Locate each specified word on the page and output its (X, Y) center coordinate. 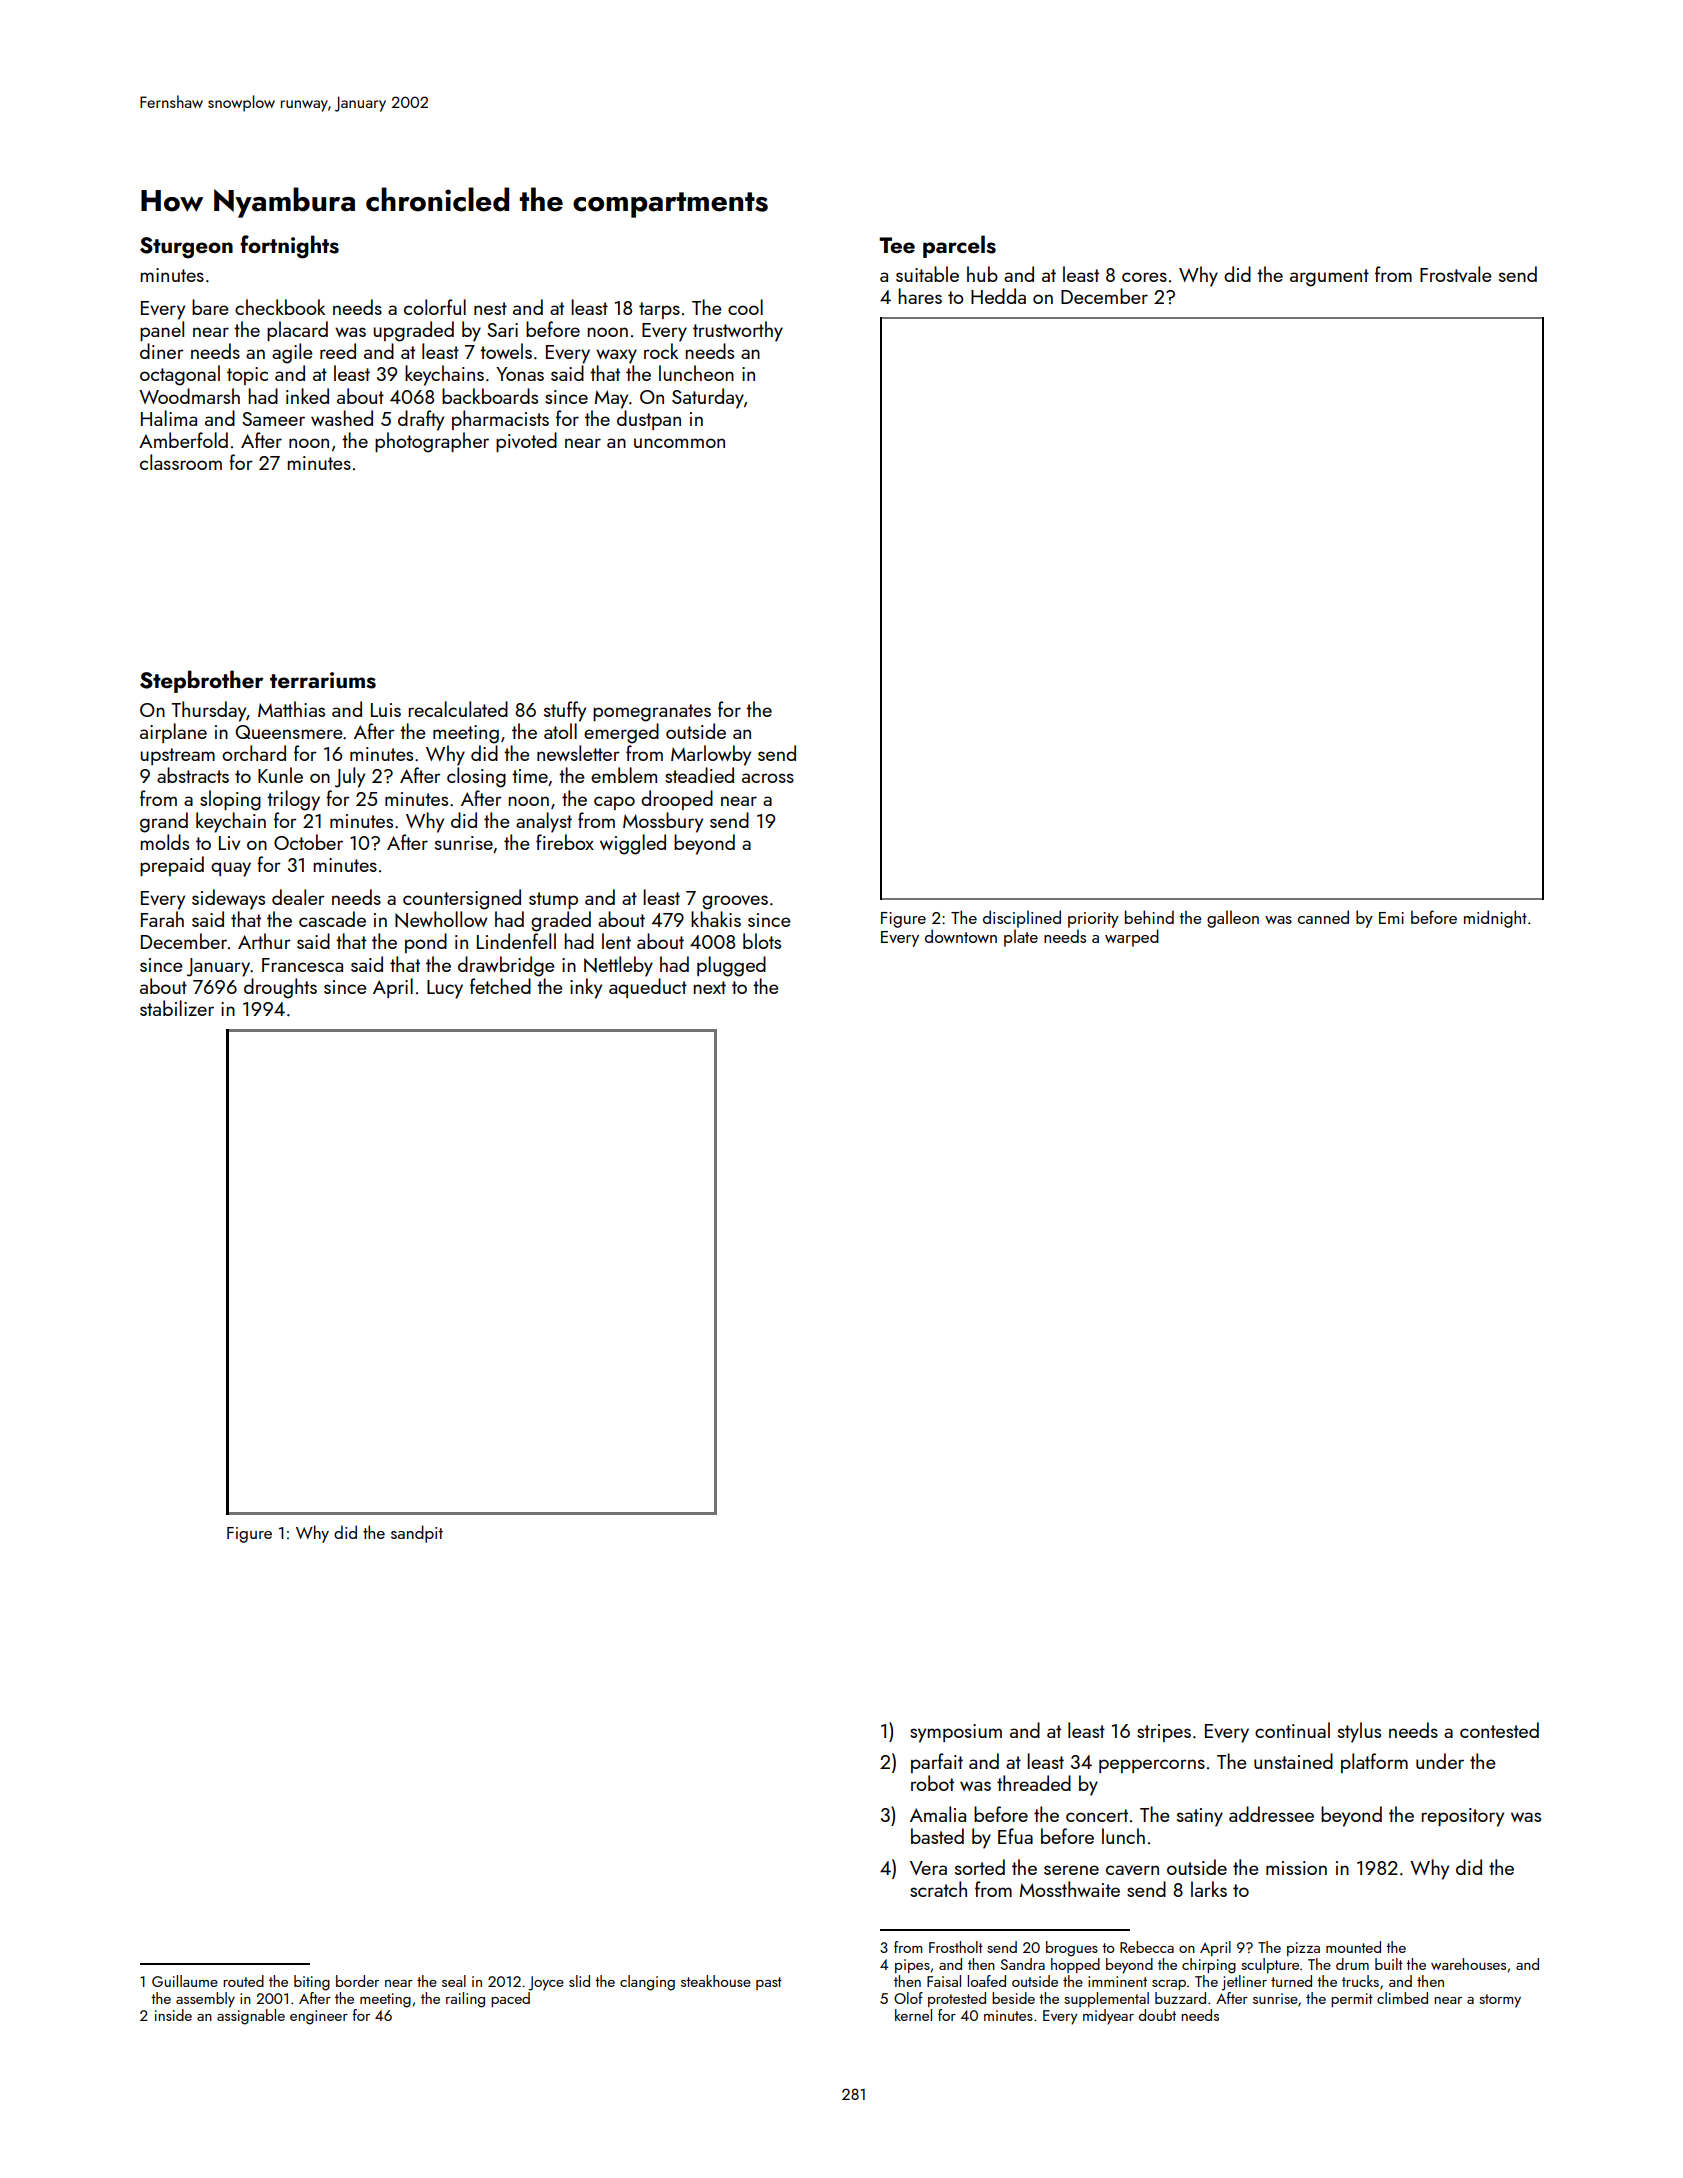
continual (1292, 1730)
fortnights (289, 247)
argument (1329, 278)
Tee (897, 245)
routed (243, 1981)
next (709, 987)
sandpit (417, 1534)
